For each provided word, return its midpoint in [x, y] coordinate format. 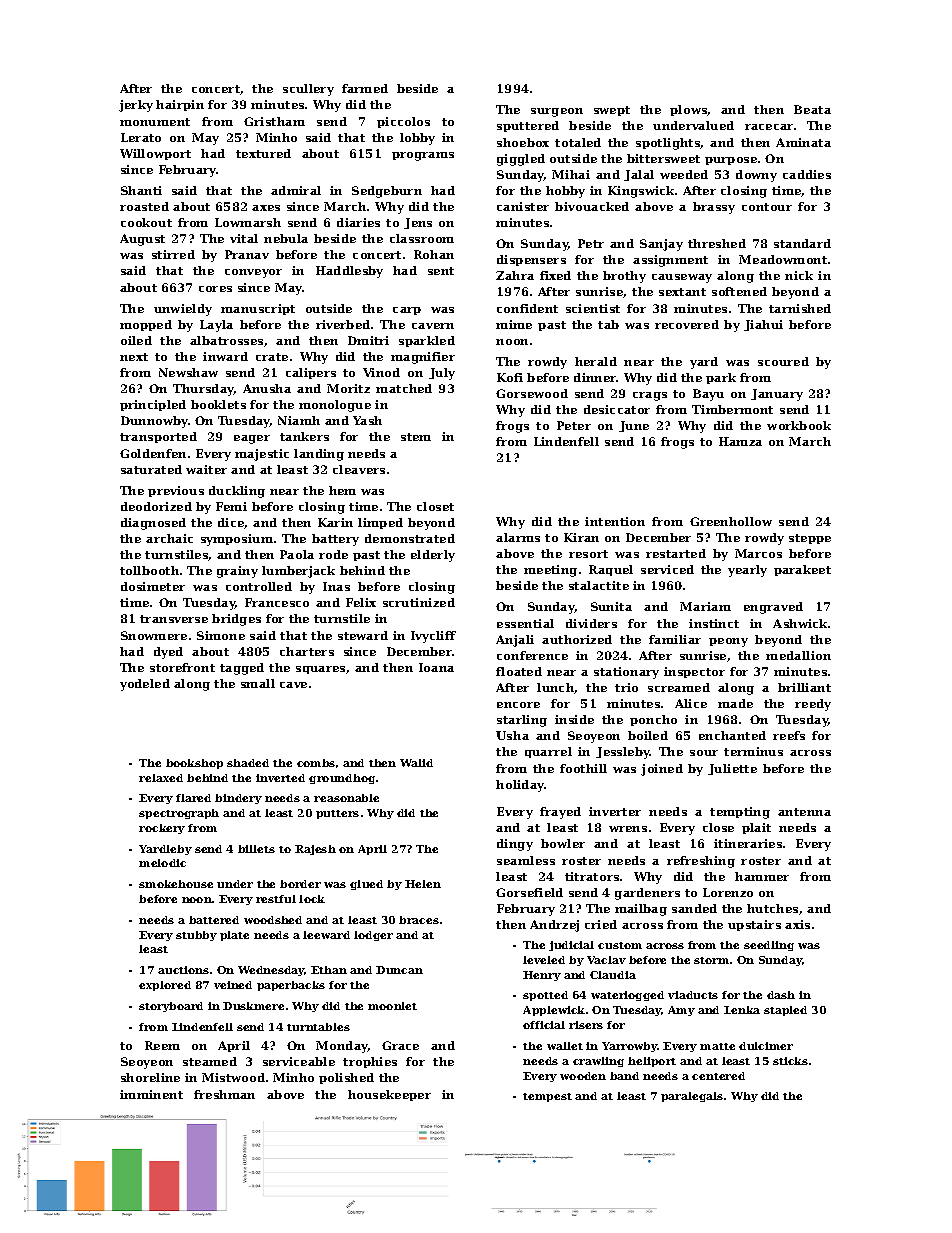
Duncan [399, 970]
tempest [547, 1097]
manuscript [258, 309]
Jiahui [763, 325]
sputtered [528, 126]
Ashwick [800, 623]
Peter [574, 425]
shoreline [150, 1077]
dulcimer [766, 1046]
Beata [812, 109]
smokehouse [176, 884]
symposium [237, 540]
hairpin [180, 105]
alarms [518, 537]
